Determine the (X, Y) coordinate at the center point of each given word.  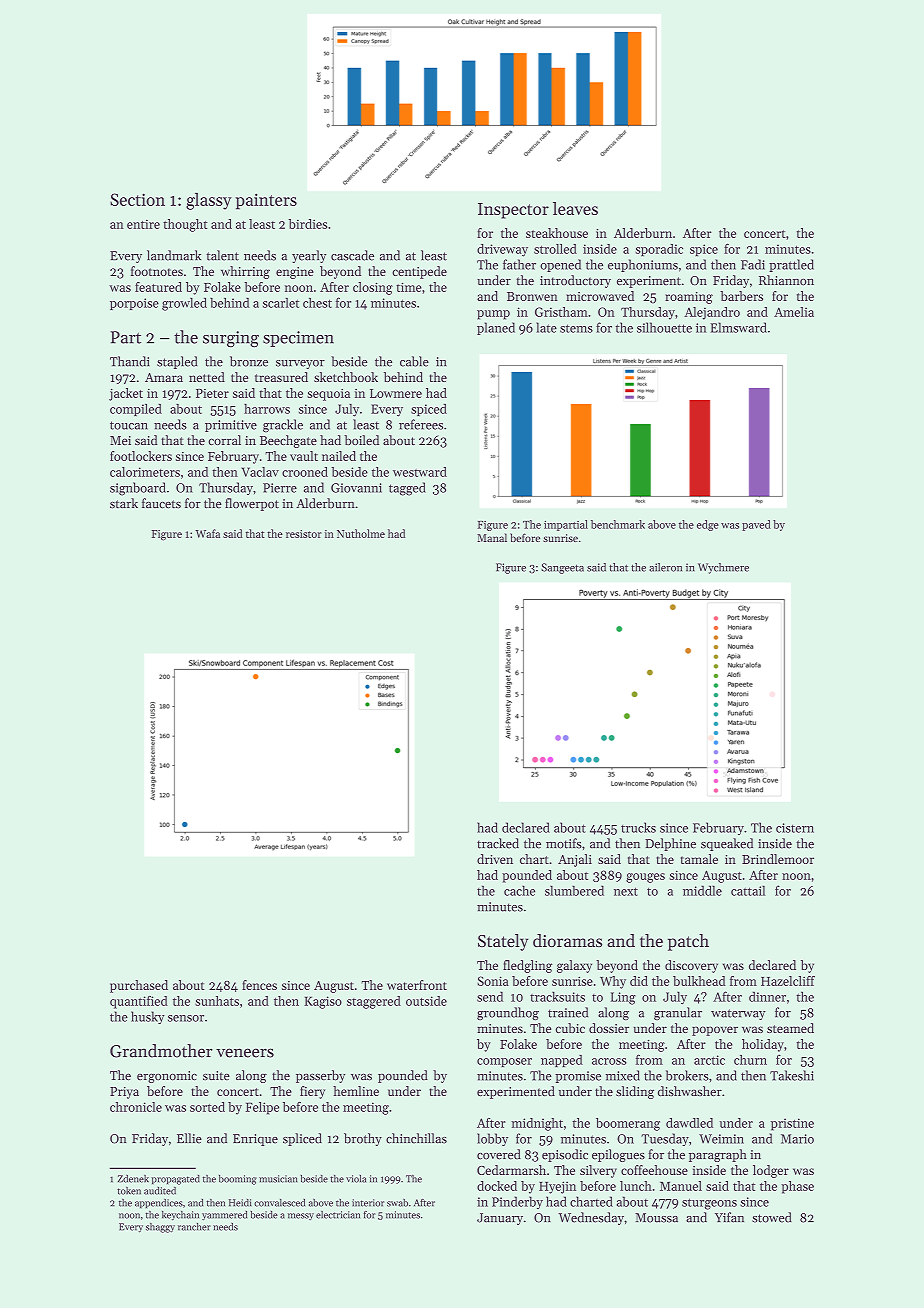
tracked (498, 843)
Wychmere (723, 568)
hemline (356, 1091)
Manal (492, 537)
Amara (164, 377)
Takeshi (792, 1075)
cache (519, 890)
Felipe (262, 1108)
